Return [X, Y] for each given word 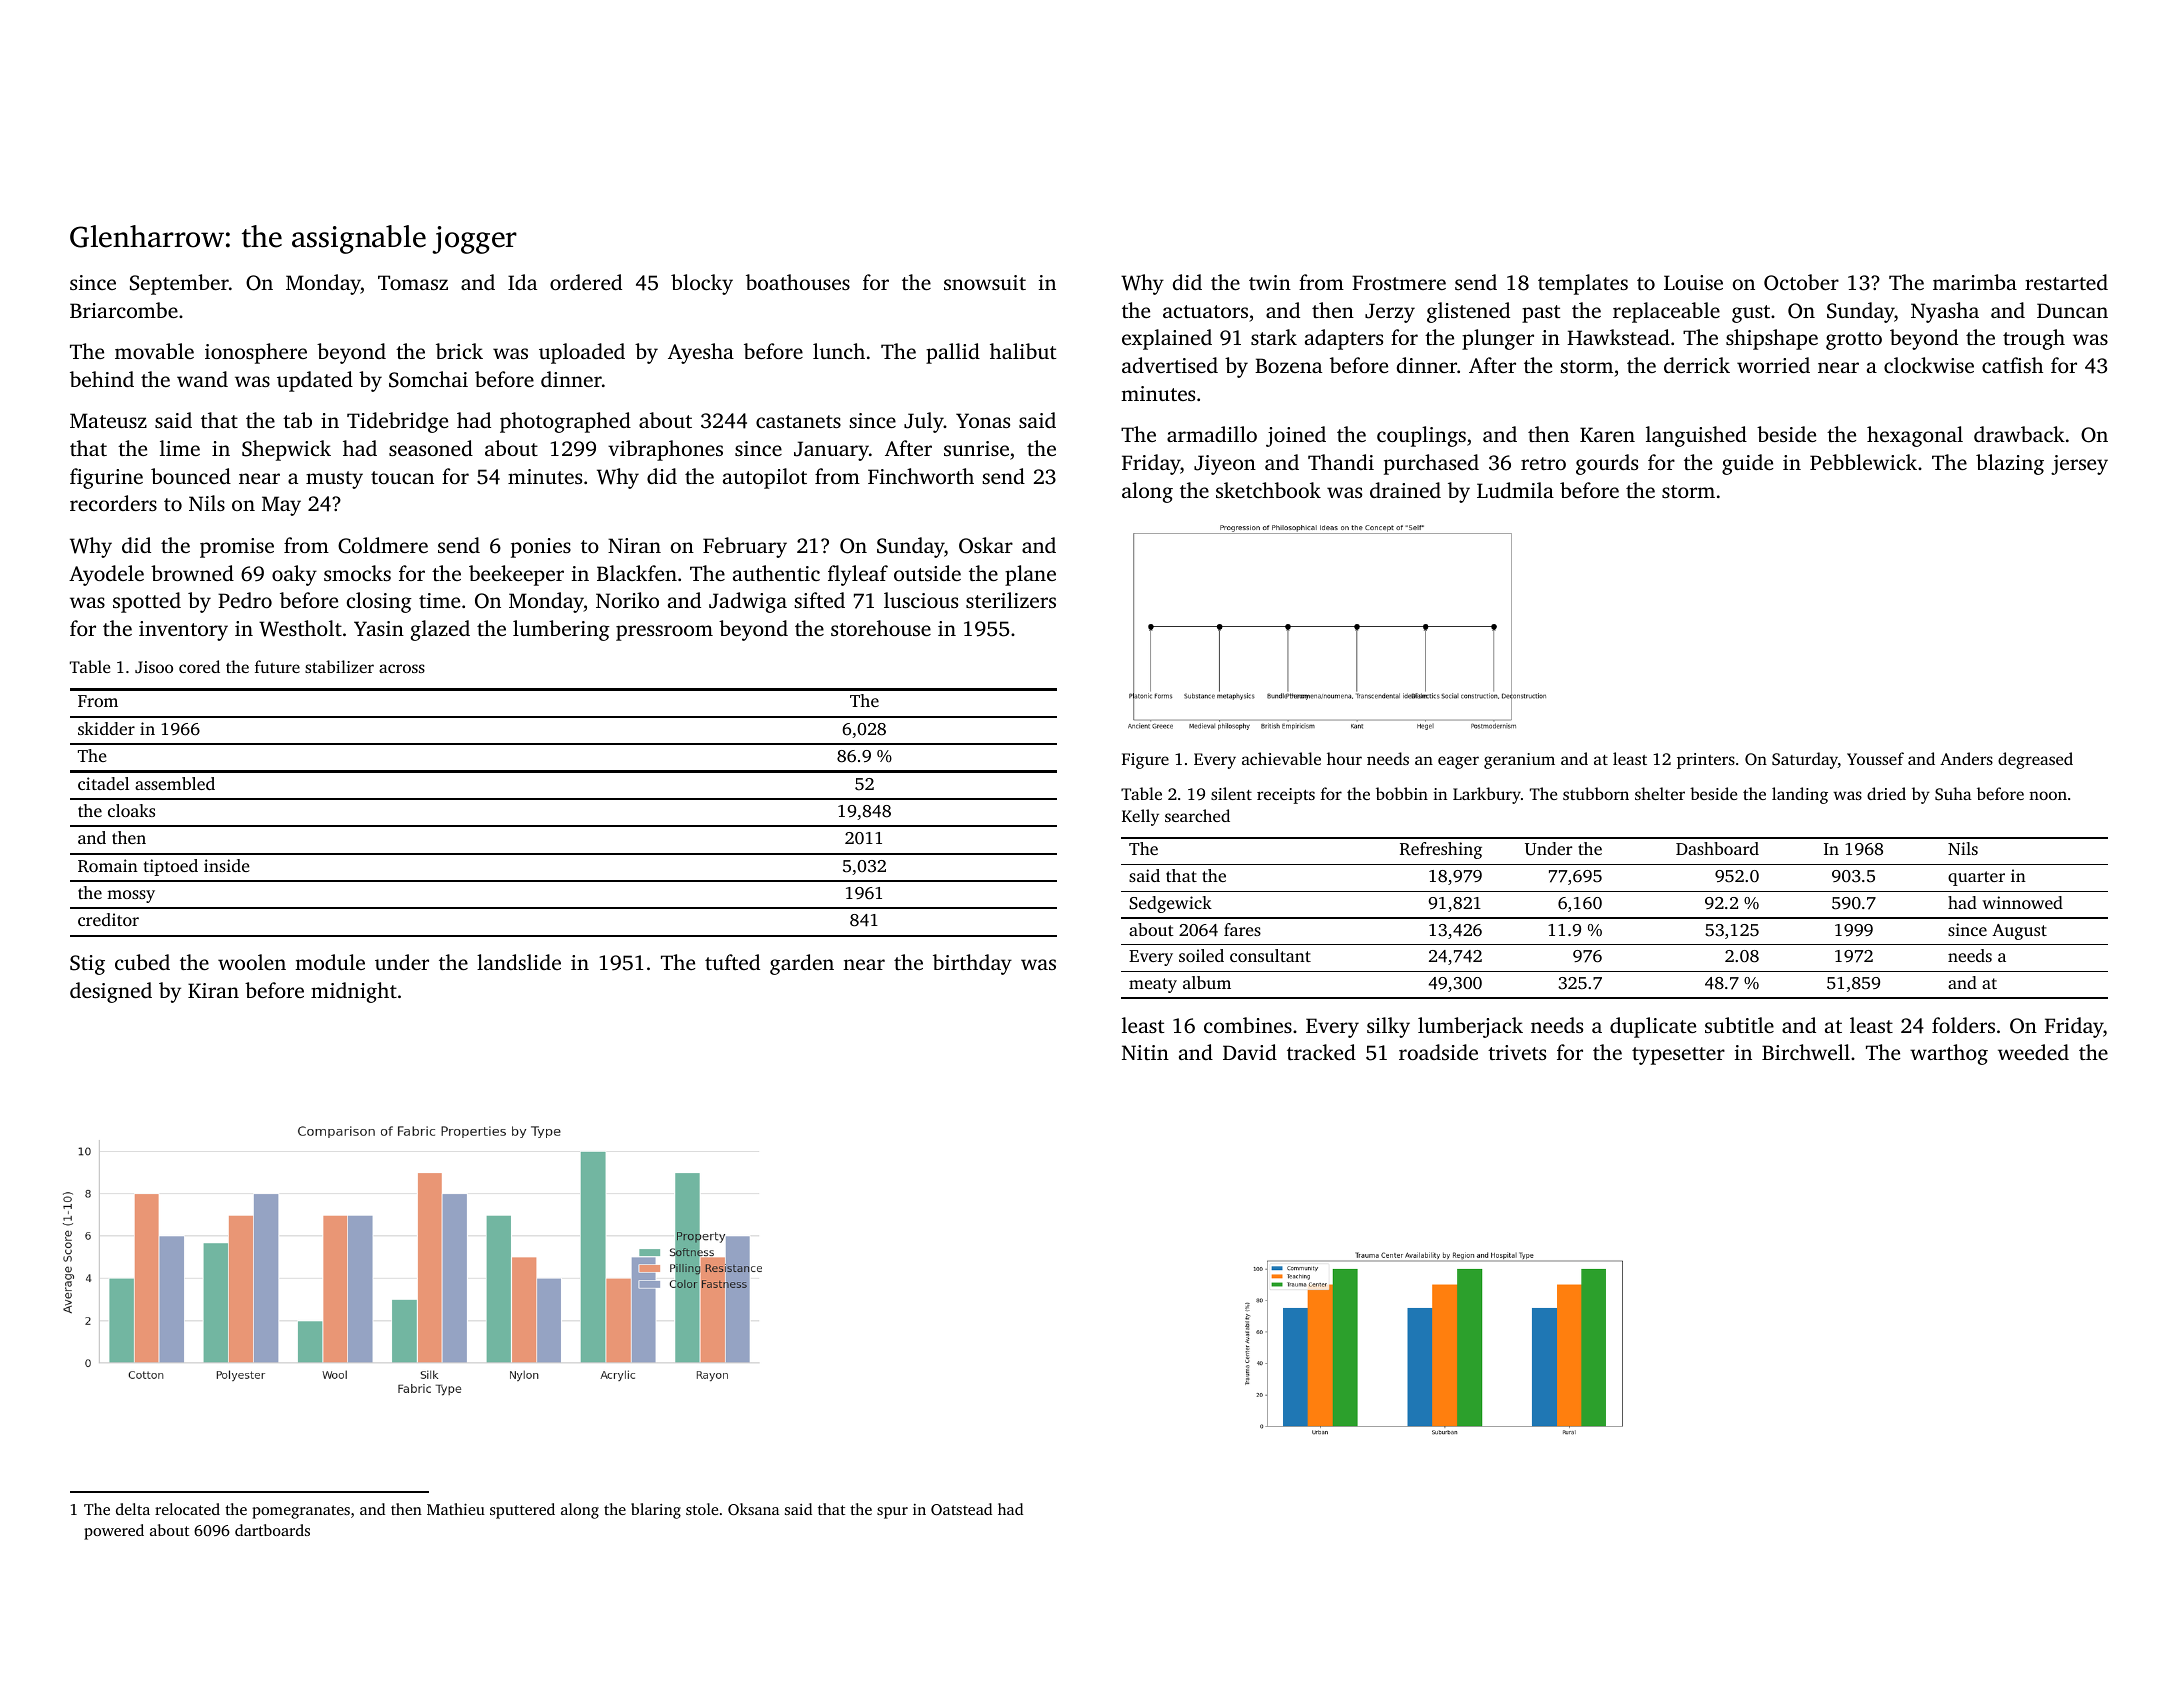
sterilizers [1011, 600]
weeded [2033, 1052]
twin [1270, 282]
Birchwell [1806, 1052]
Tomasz [413, 282]
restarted [2066, 282]
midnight [354, 992]
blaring [656, 1511]
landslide [519, 962]
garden [802, 964]
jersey [2079, 465]
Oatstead [961, 1509]
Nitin [1145, 1052]
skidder [106, 728]
